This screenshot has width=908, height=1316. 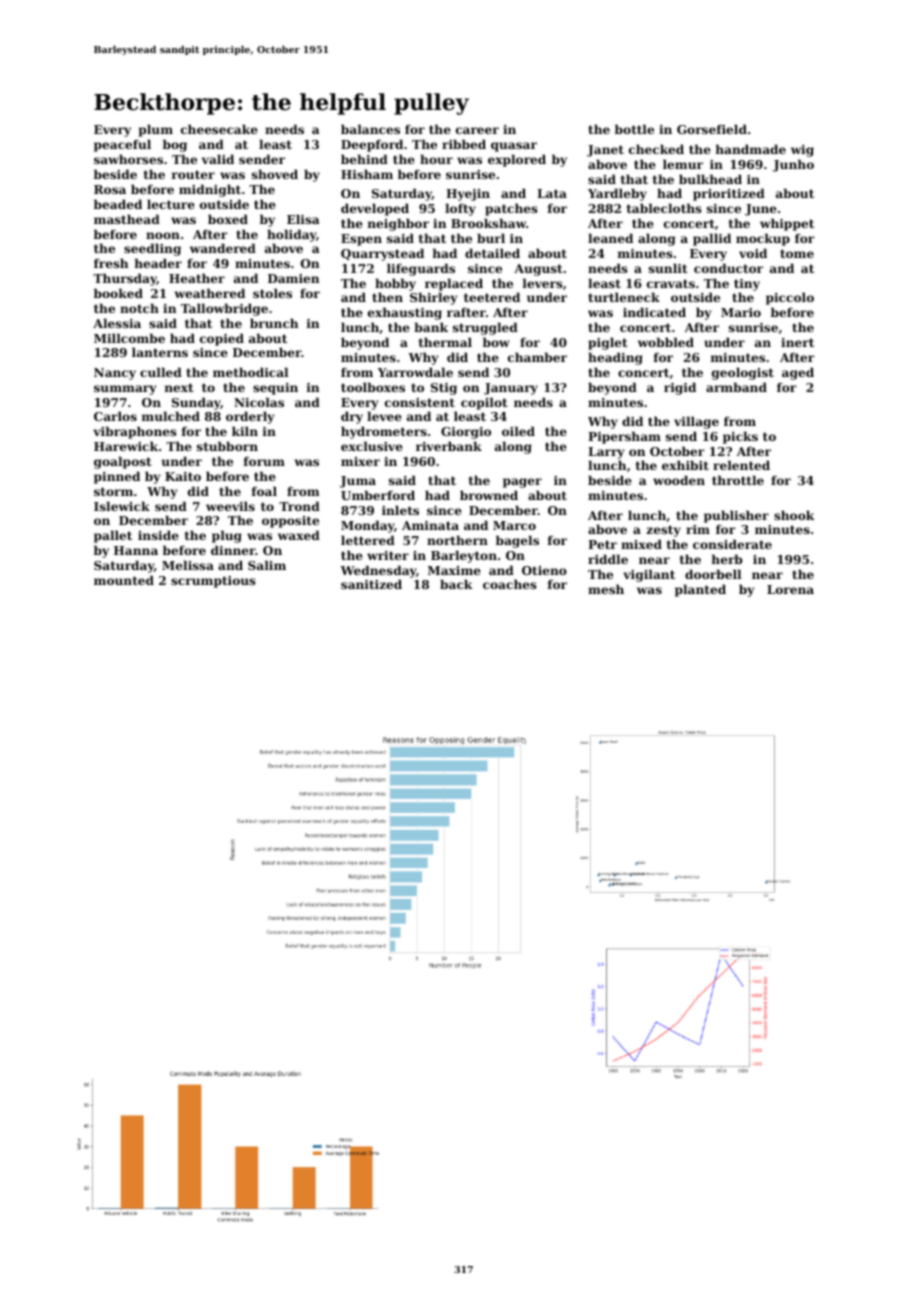 I want to click on plum, so click(x=156, y=130).
